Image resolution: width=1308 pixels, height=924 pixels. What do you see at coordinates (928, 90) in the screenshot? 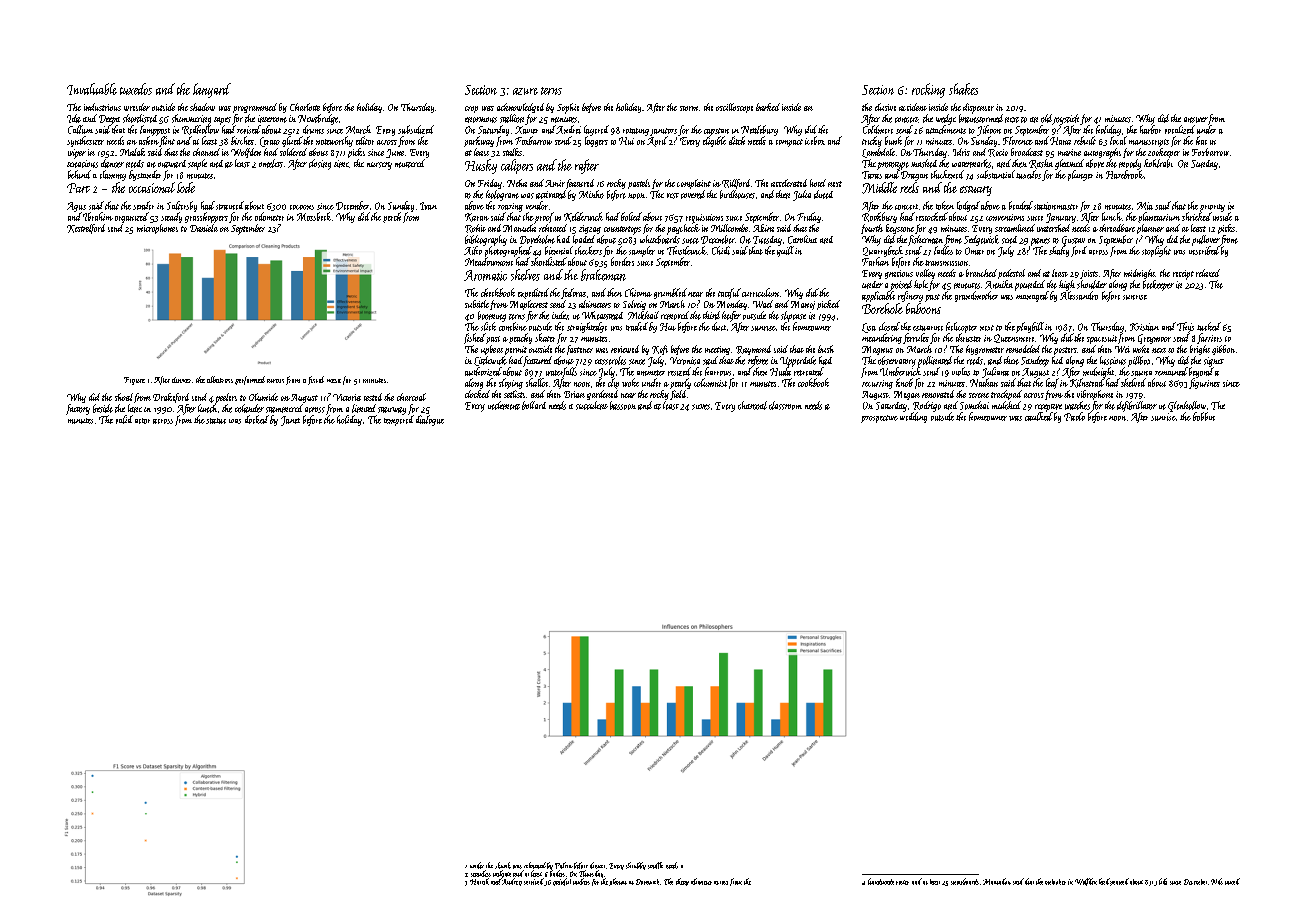
I see `rocking` at bounding box center [928, 90].
